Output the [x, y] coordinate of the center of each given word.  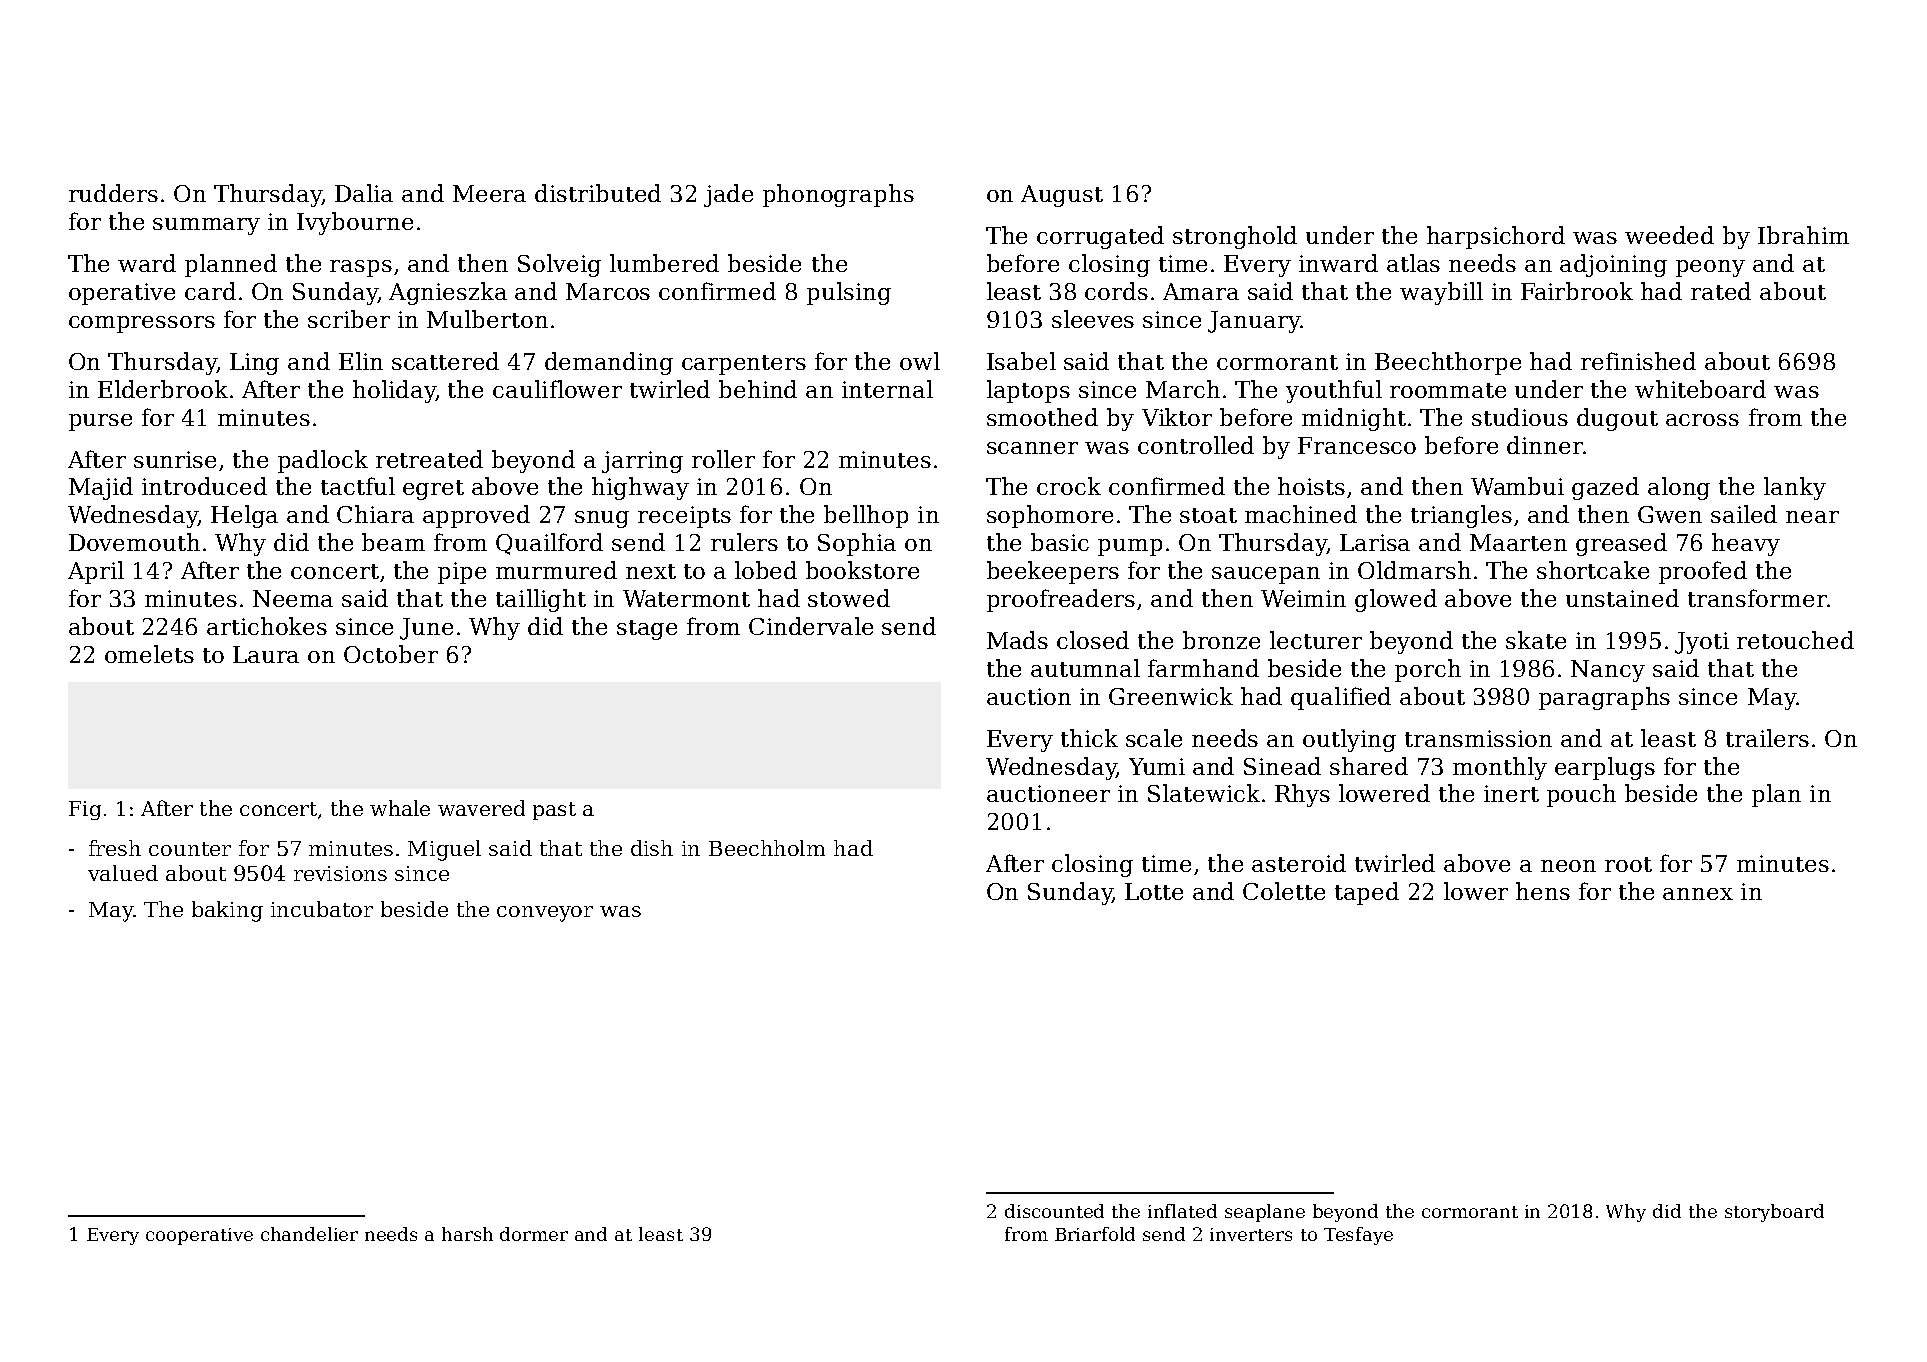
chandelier [309, 1234]
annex [1698, 894]
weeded [1669, 235]
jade [728, 195]
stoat [1208, 515]
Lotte [1154, 891]
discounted [1054, 1211]
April [96, 572]
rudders [113, 193]
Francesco [1357, 445]
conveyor [545, 914]
